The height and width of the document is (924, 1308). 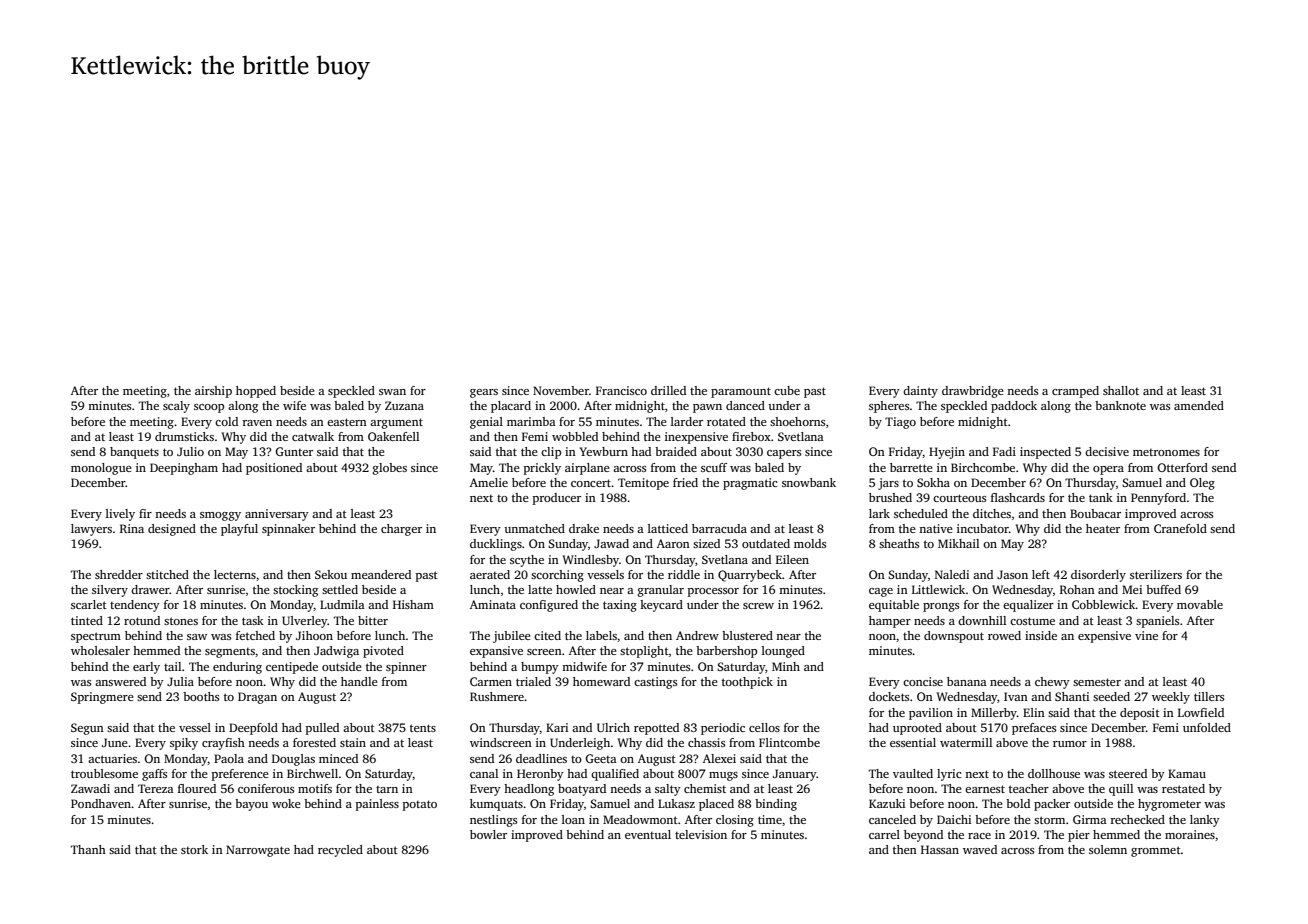 I want to click on producer, so click(x=557, y=499).
